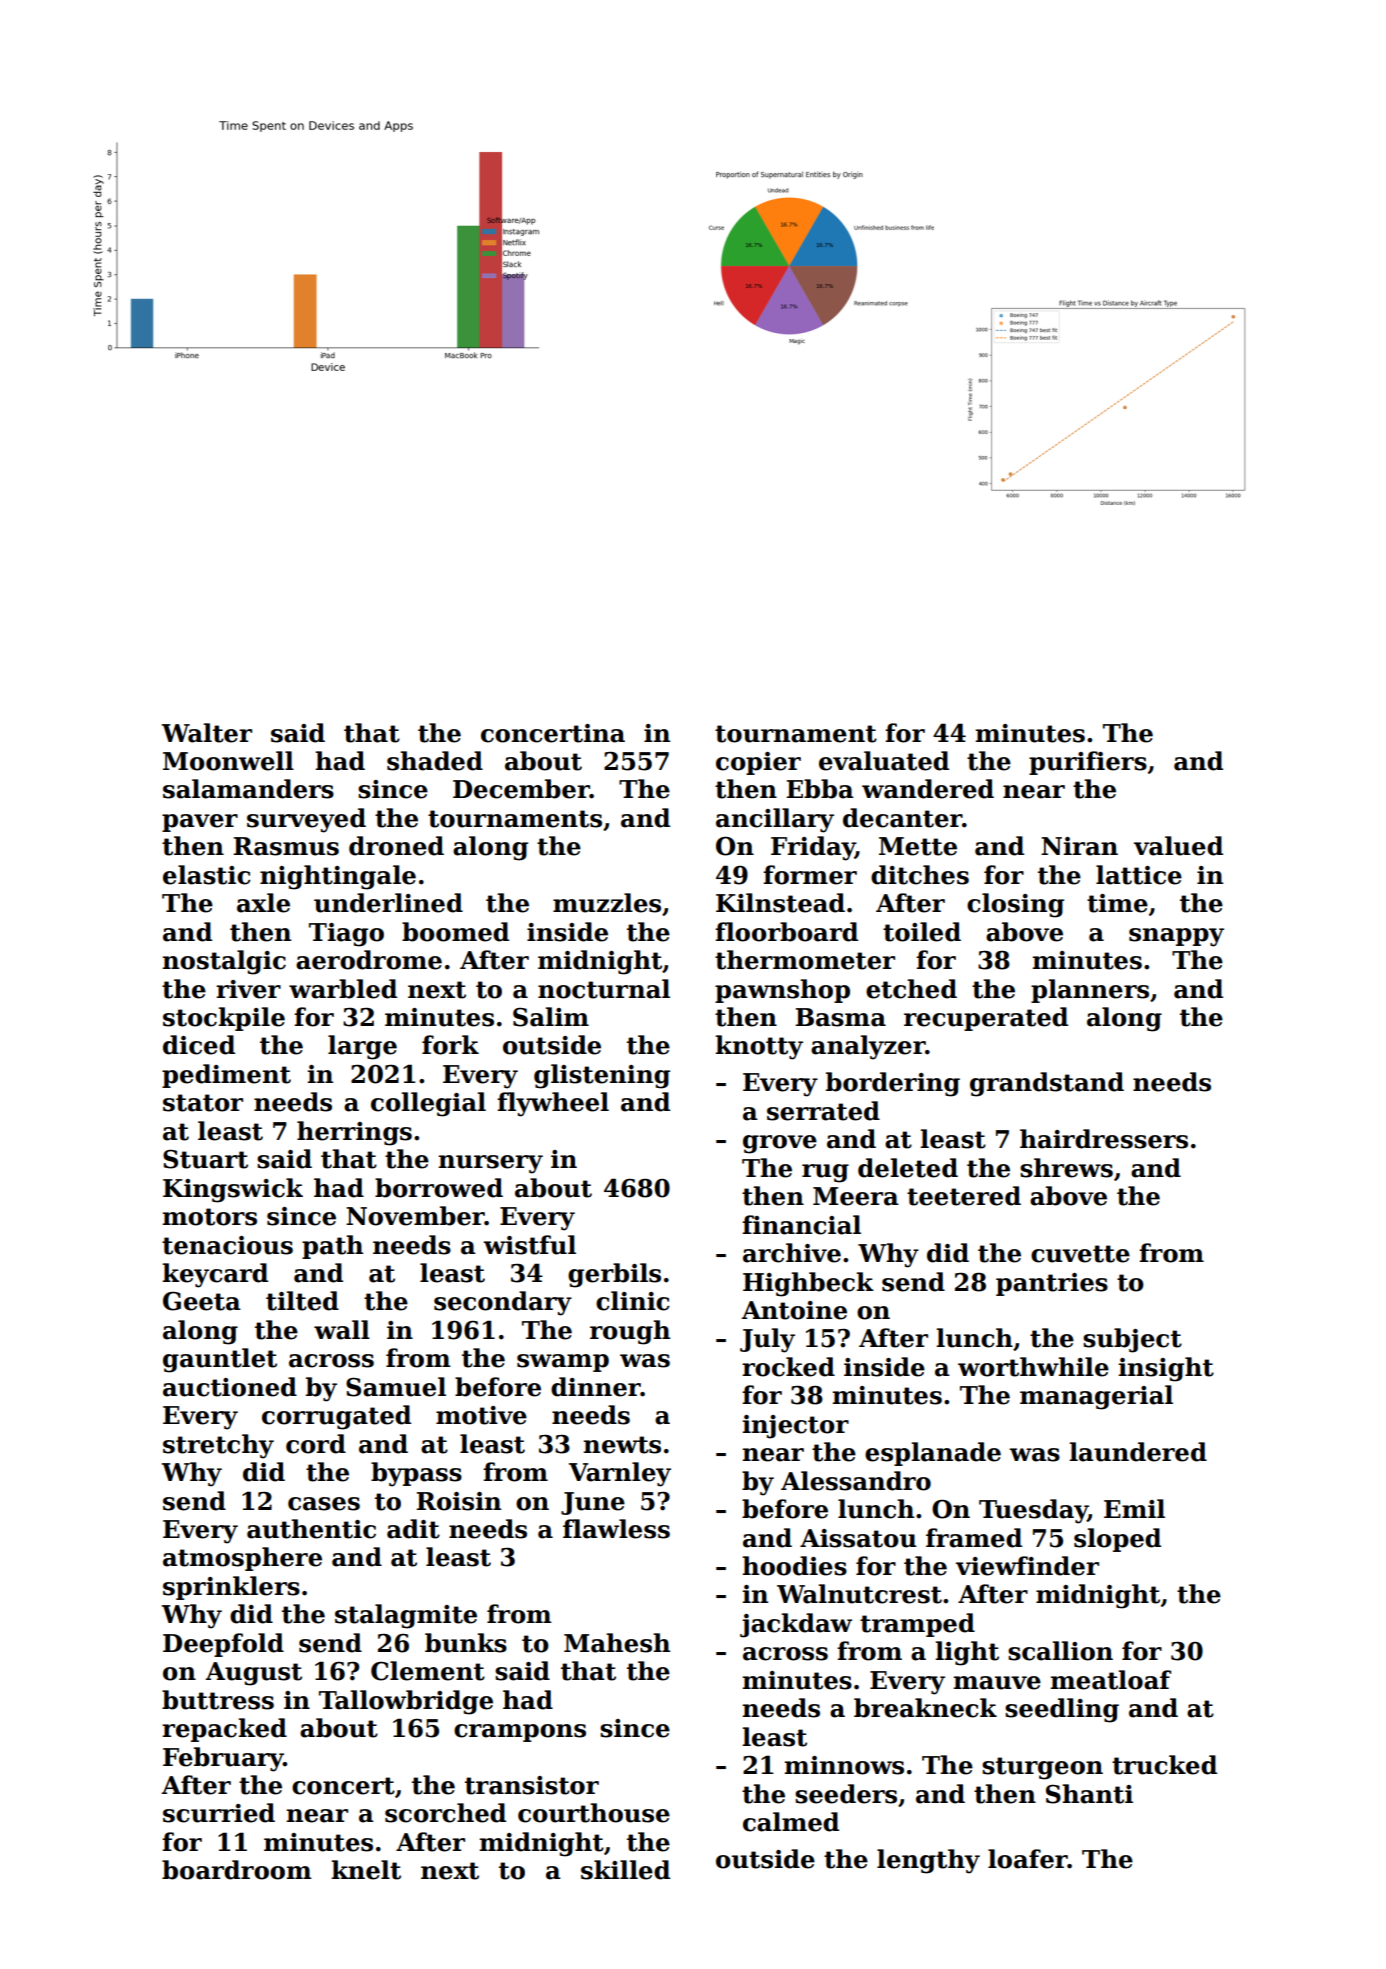 The image size is (1386, 1969). Describe the element at coordinates (808, 1284) in the screenshot. I see `Highbeck` at that location.
